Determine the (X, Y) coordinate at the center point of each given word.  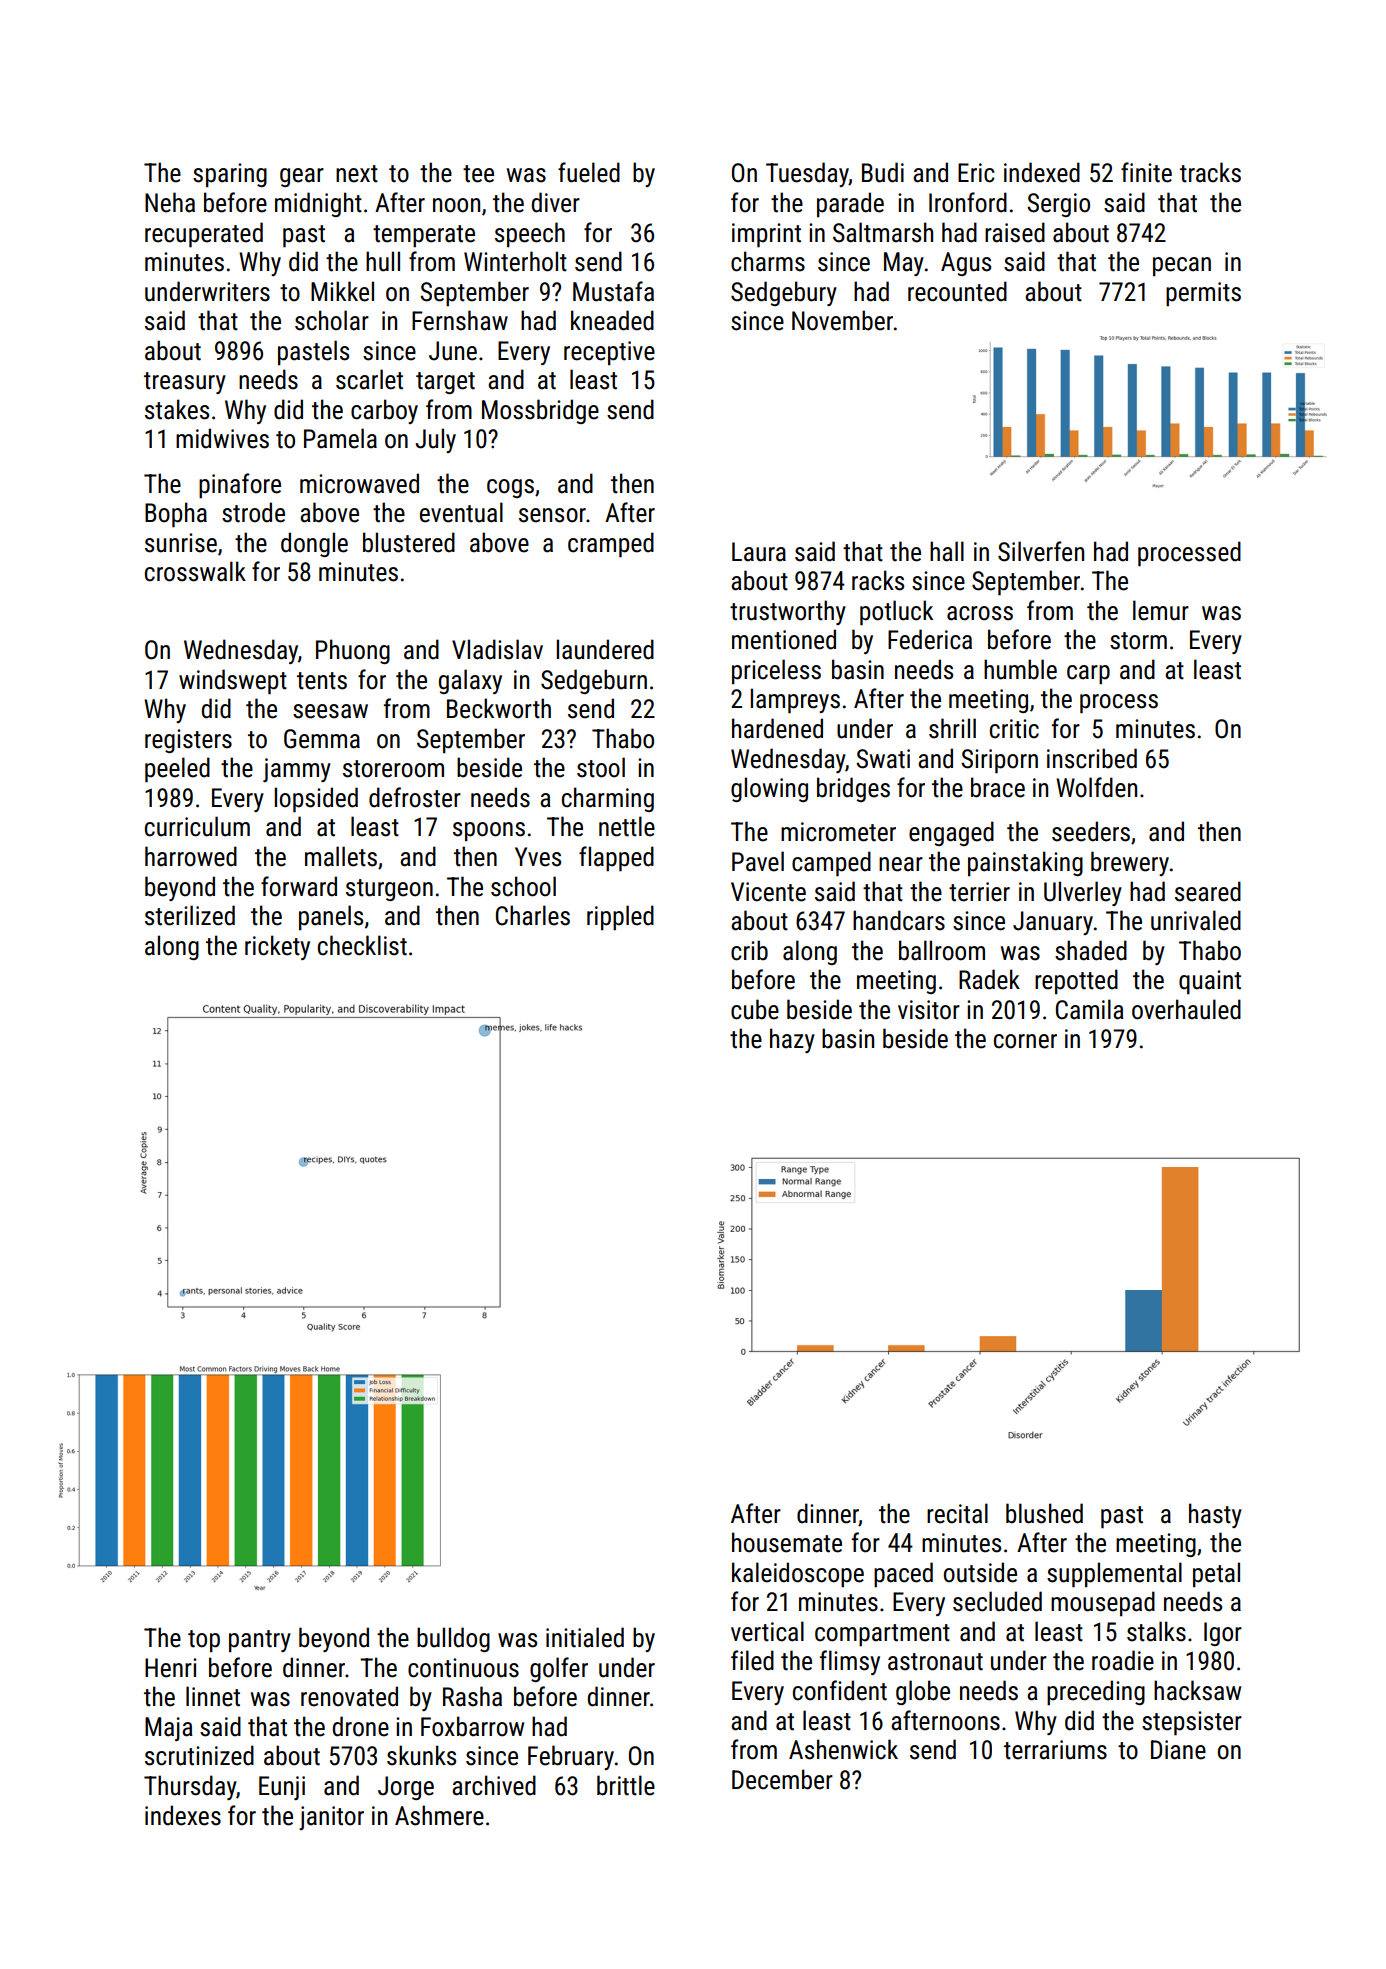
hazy (792, 1040)
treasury (185, 383)
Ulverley (1083, 893)
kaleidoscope (798, 1574)
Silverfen (1041, 551)
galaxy (470, 681)
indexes (183, 1815)
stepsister (1192, 1723)
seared (1208, 891)
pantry (260, 1641)
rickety (277, 947)
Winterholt (515, 261)
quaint (1210, 982)
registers (188, 741)
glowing (769, 789)
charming (608, 799)
